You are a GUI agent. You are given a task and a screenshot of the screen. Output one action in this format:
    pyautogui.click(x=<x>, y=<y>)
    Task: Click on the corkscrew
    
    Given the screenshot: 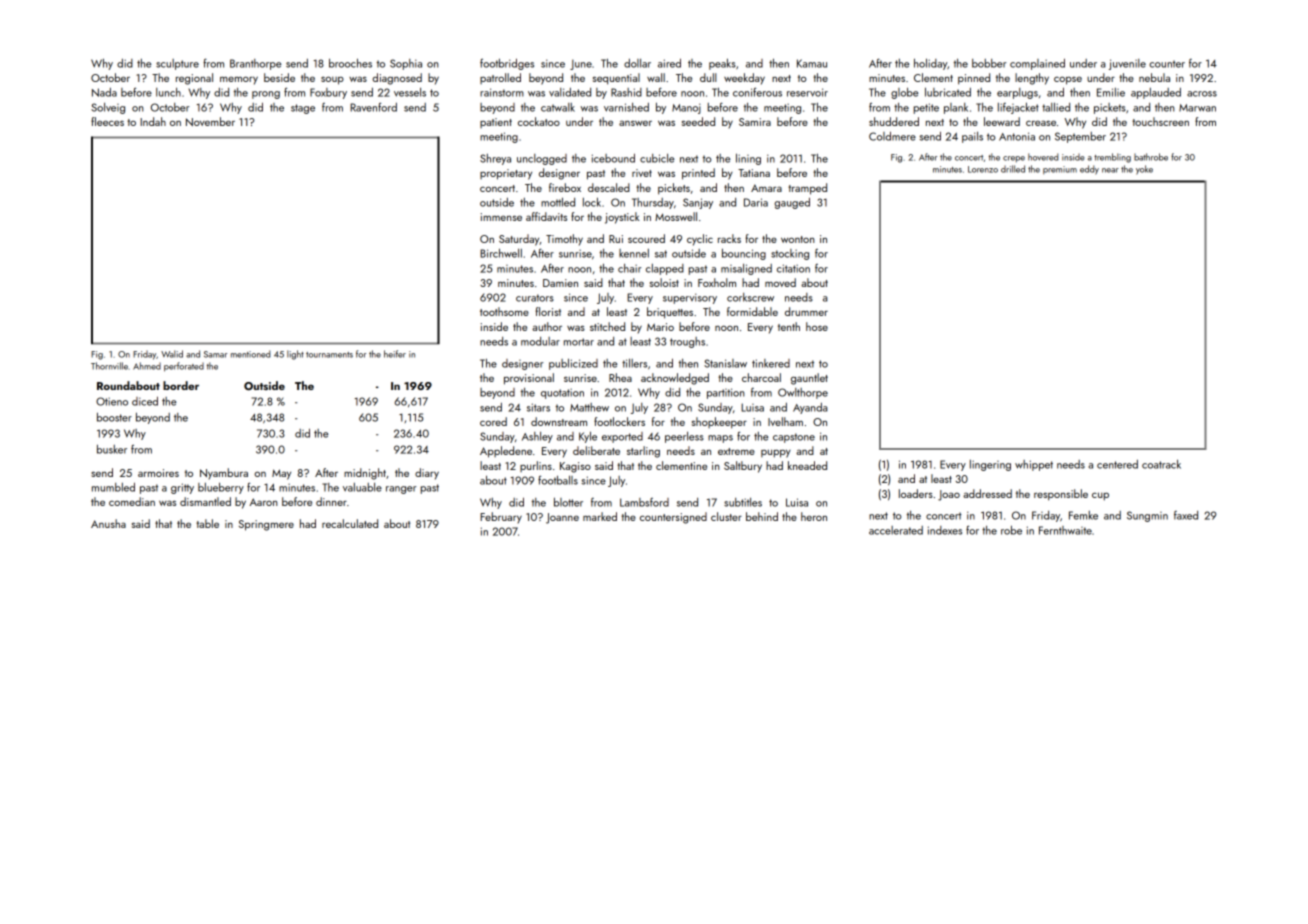 What is the action you would take?
    pyautogui.click(x=750, y=297)
